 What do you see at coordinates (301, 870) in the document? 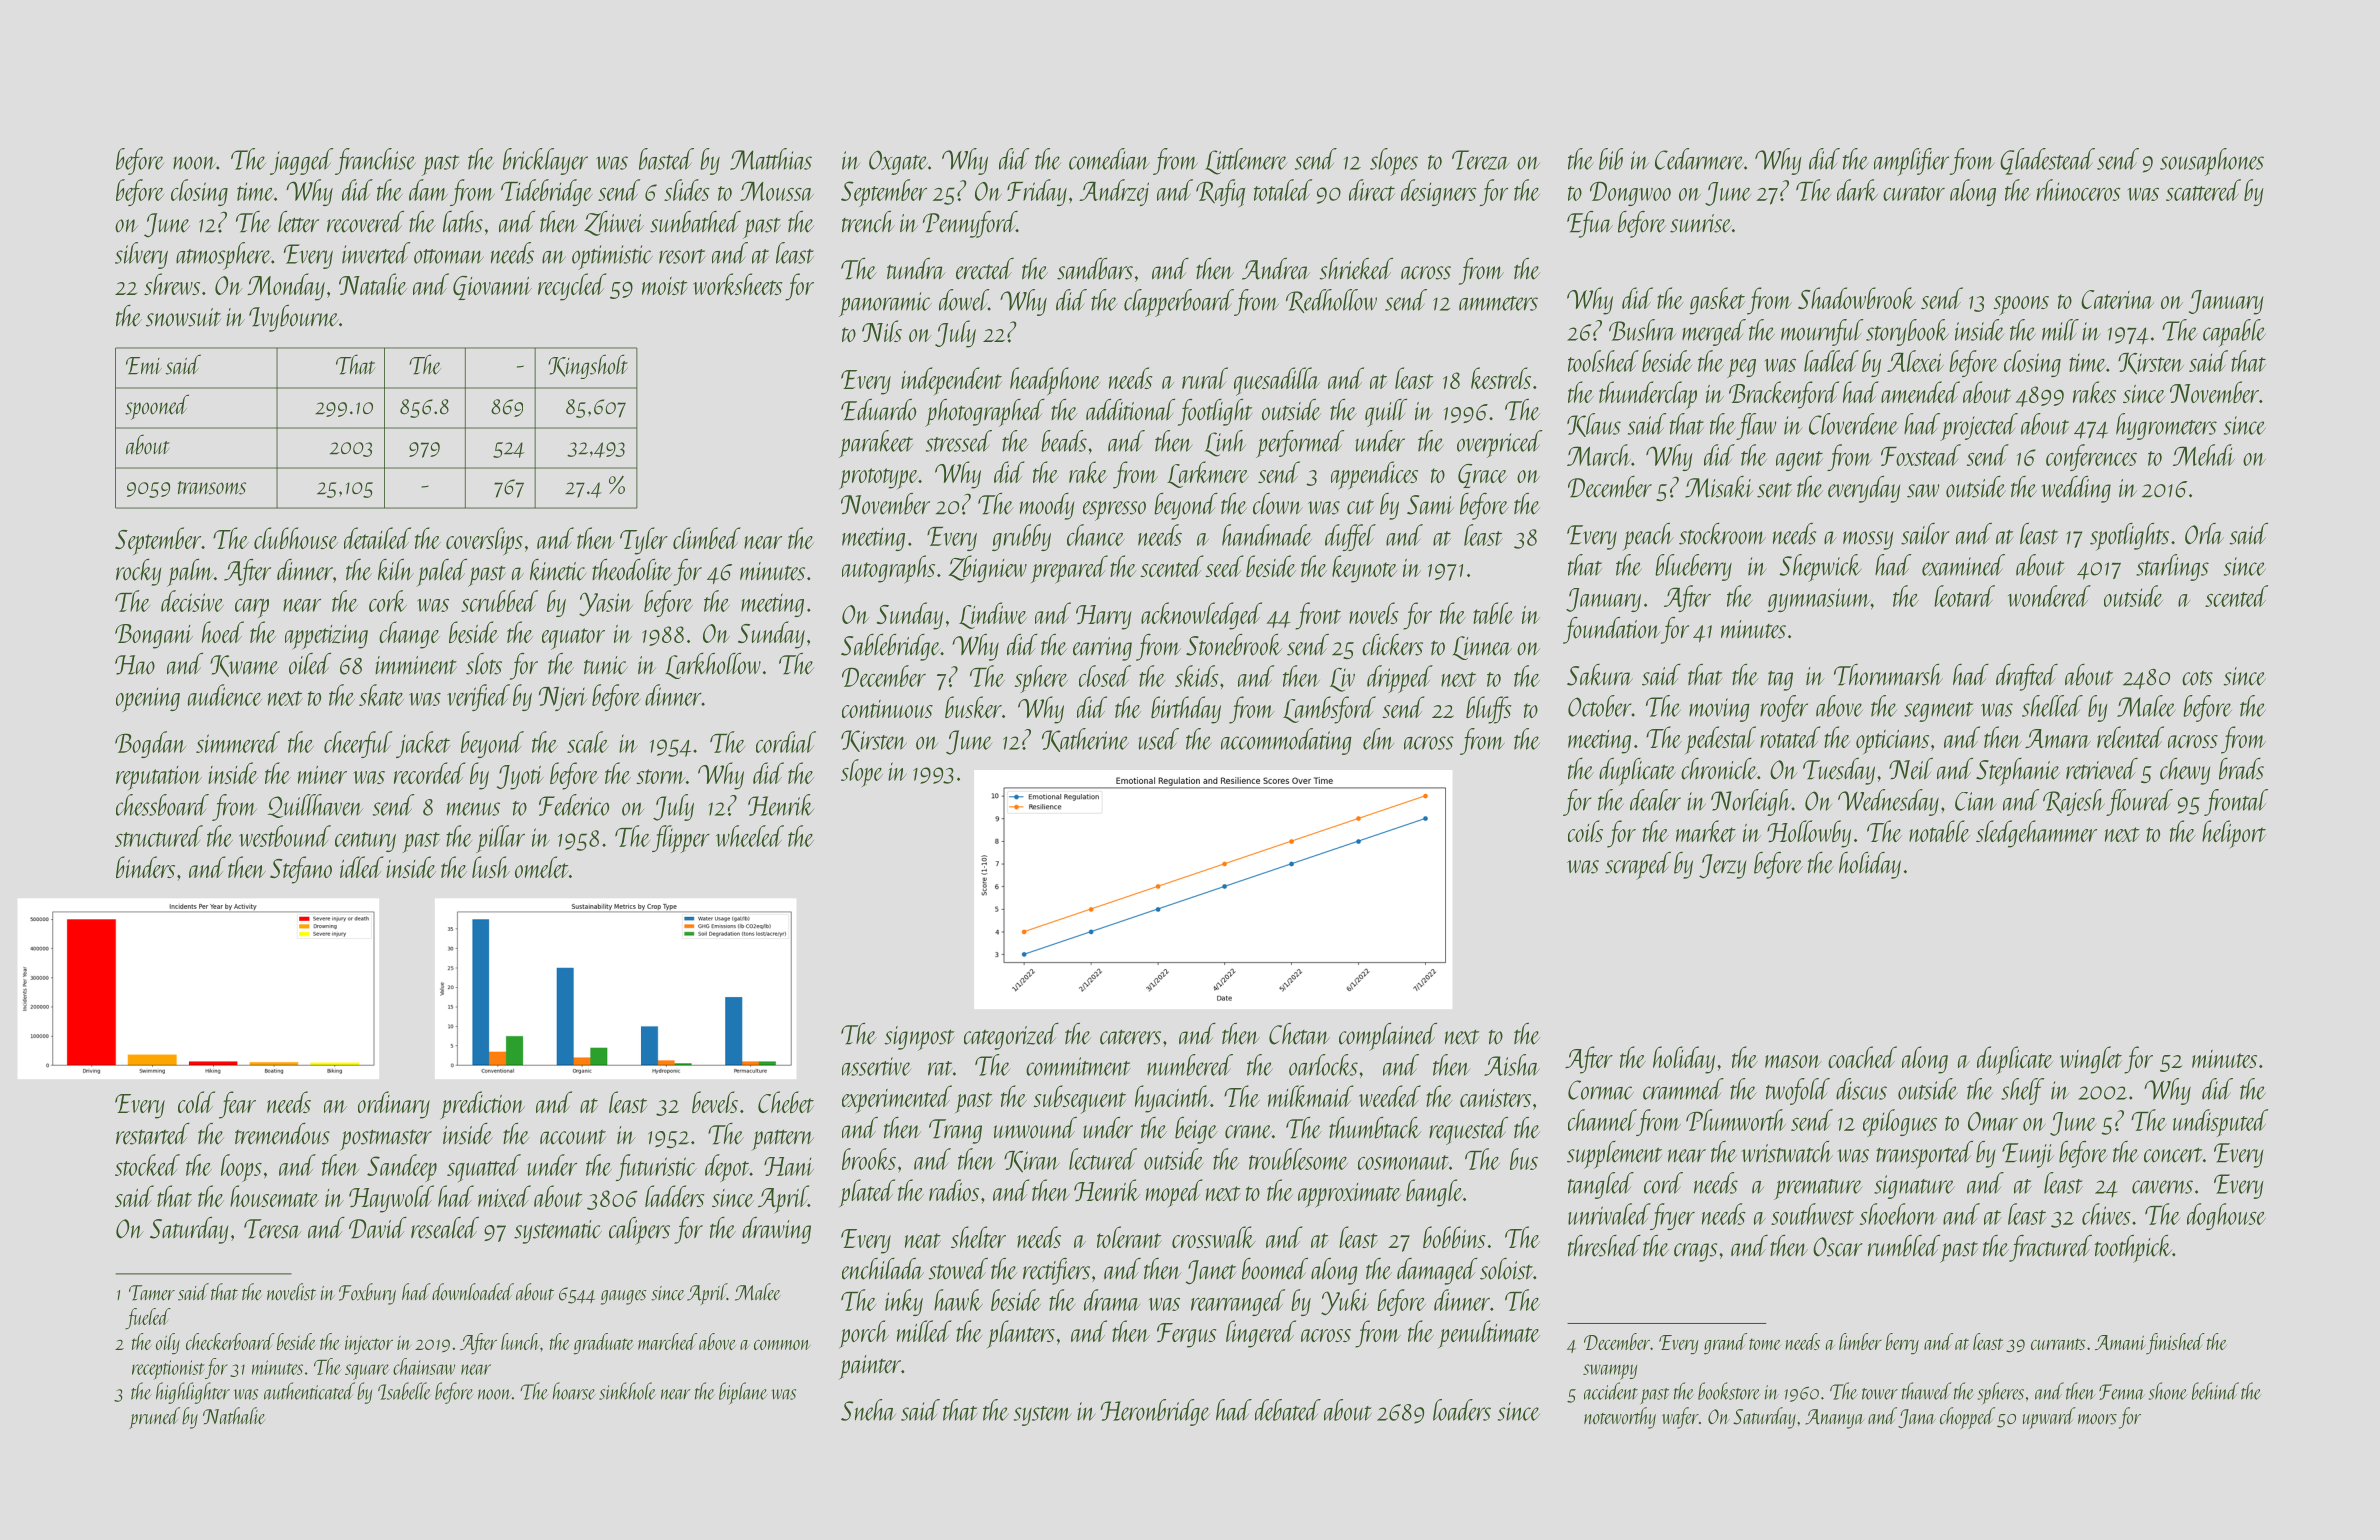
I see `Stefano` at bounding box center [301, 870].
